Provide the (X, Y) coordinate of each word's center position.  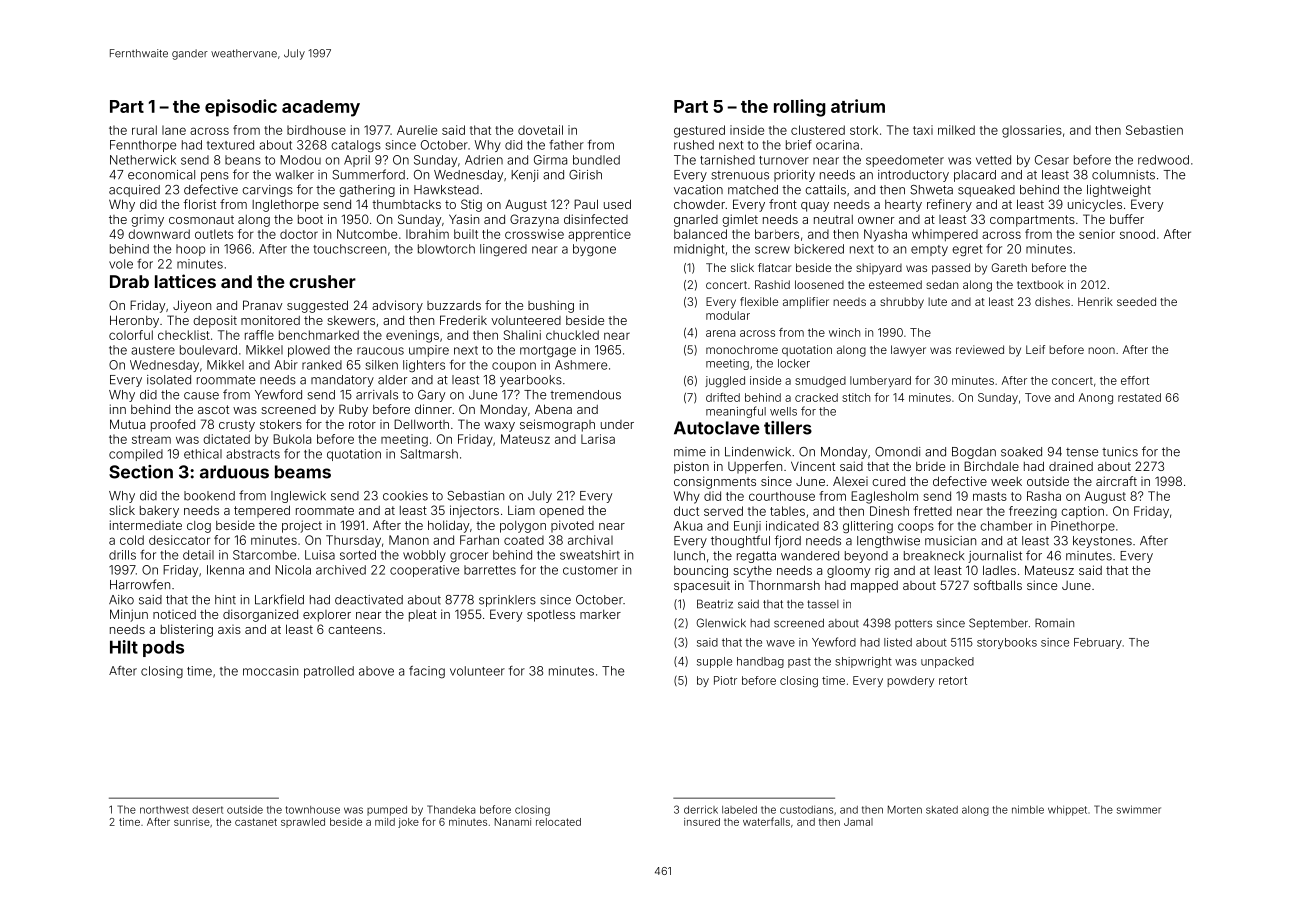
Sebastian (475, 496)
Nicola (293, 570)
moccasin (270, 671)
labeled (739, 810)
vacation (698, 190)
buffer (1127, 219)
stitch (856, 397)
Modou (300, 160)
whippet (1067, 810)
